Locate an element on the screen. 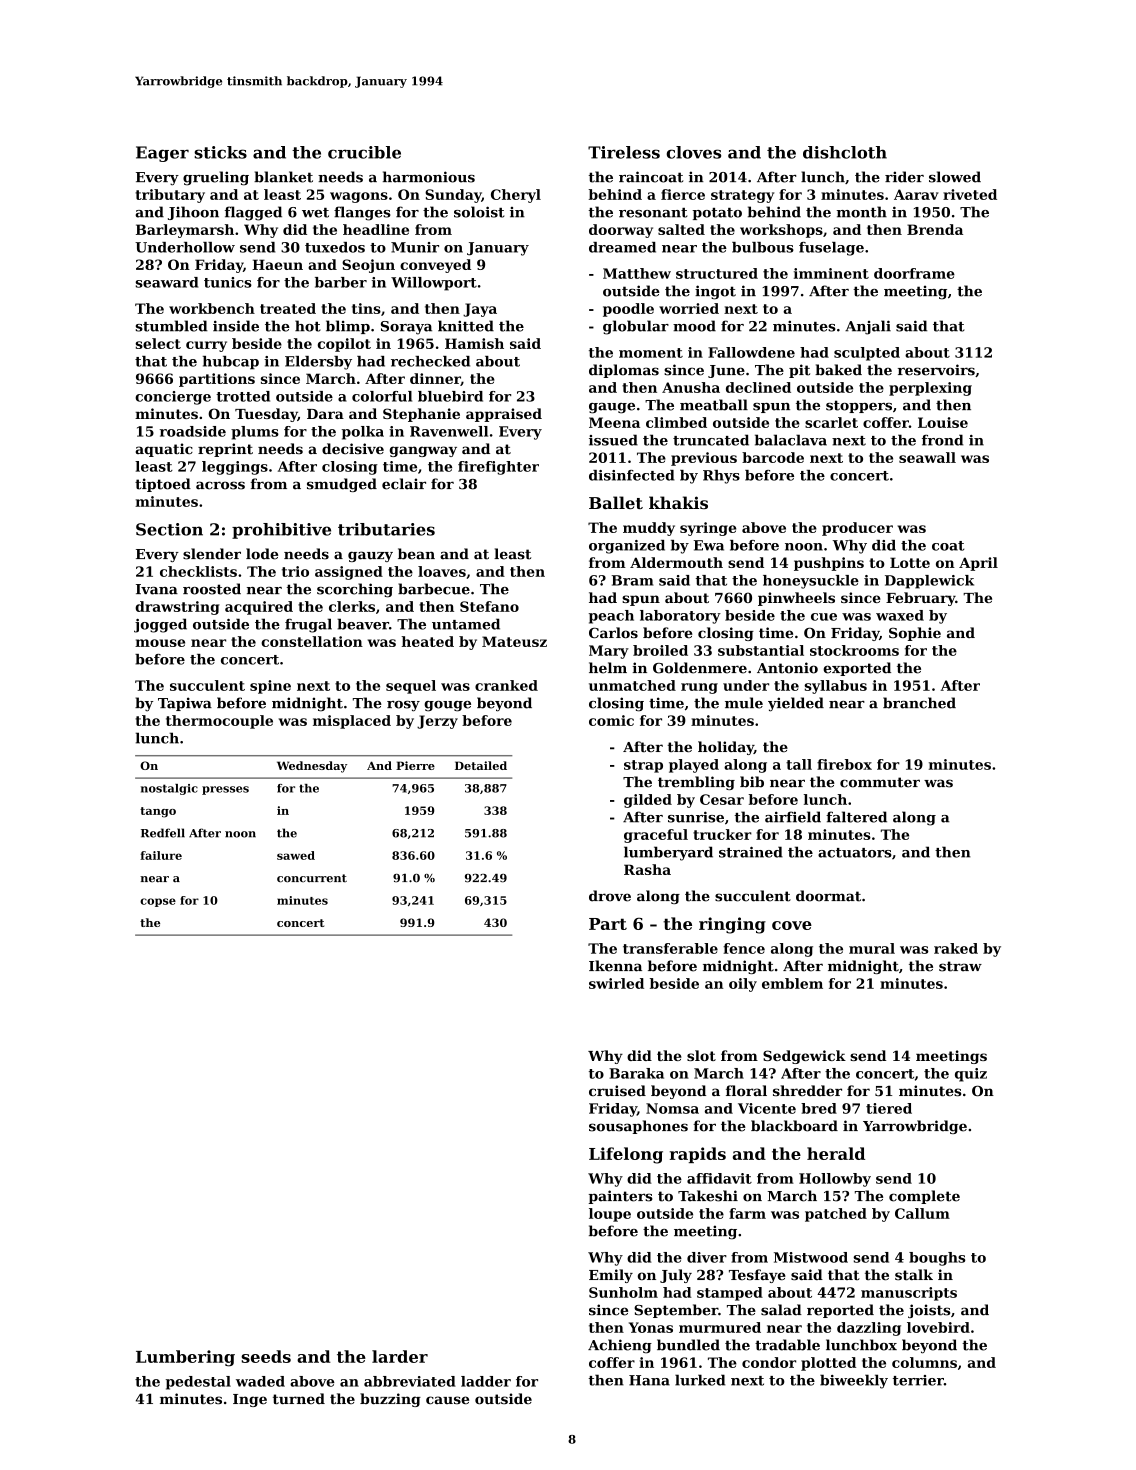 The width and height of the screenshot is (1136, 1470). dishcloth is located at coordinates (845, 152).
